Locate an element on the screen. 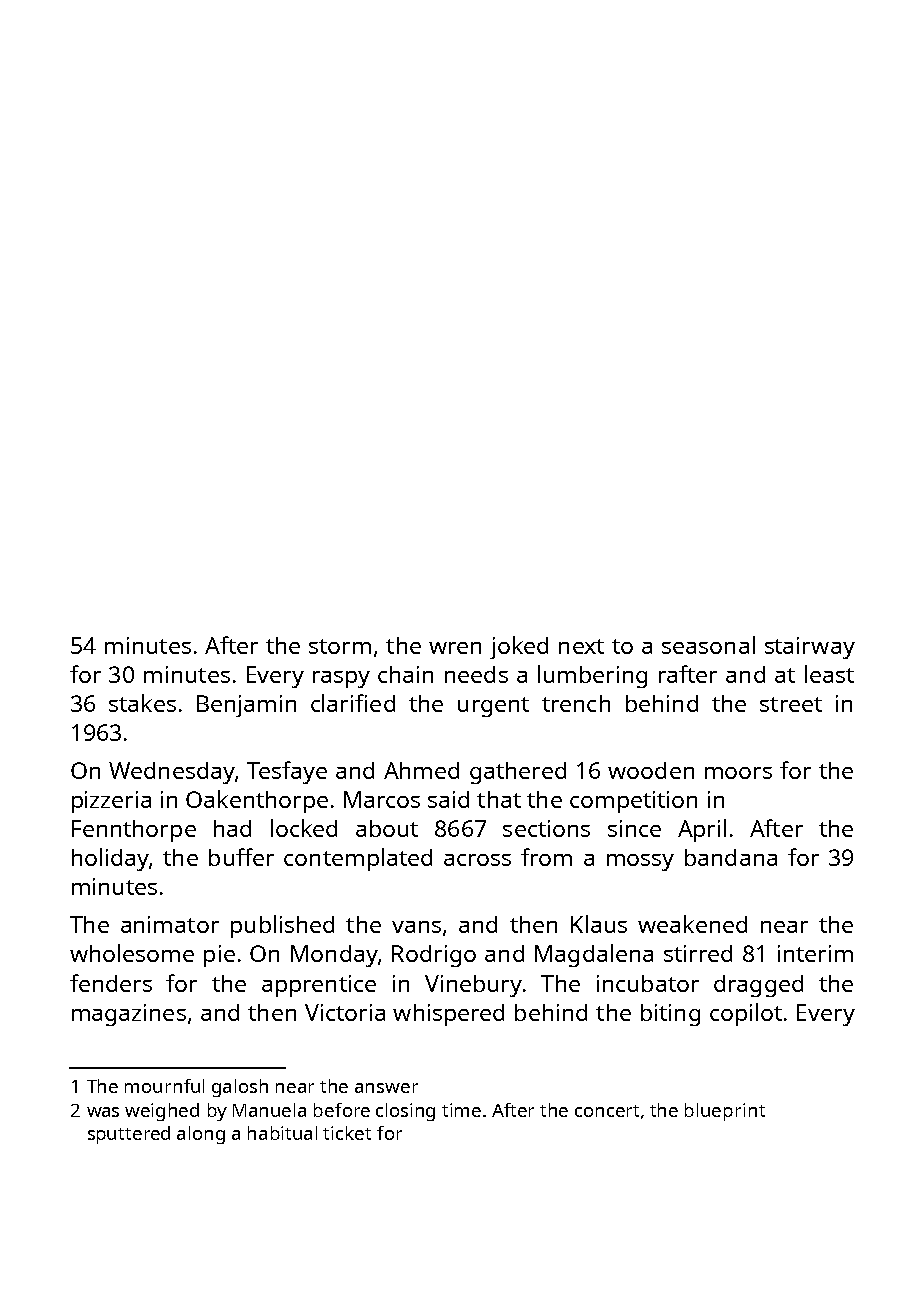  interim is located at coordinates (815, 953).
